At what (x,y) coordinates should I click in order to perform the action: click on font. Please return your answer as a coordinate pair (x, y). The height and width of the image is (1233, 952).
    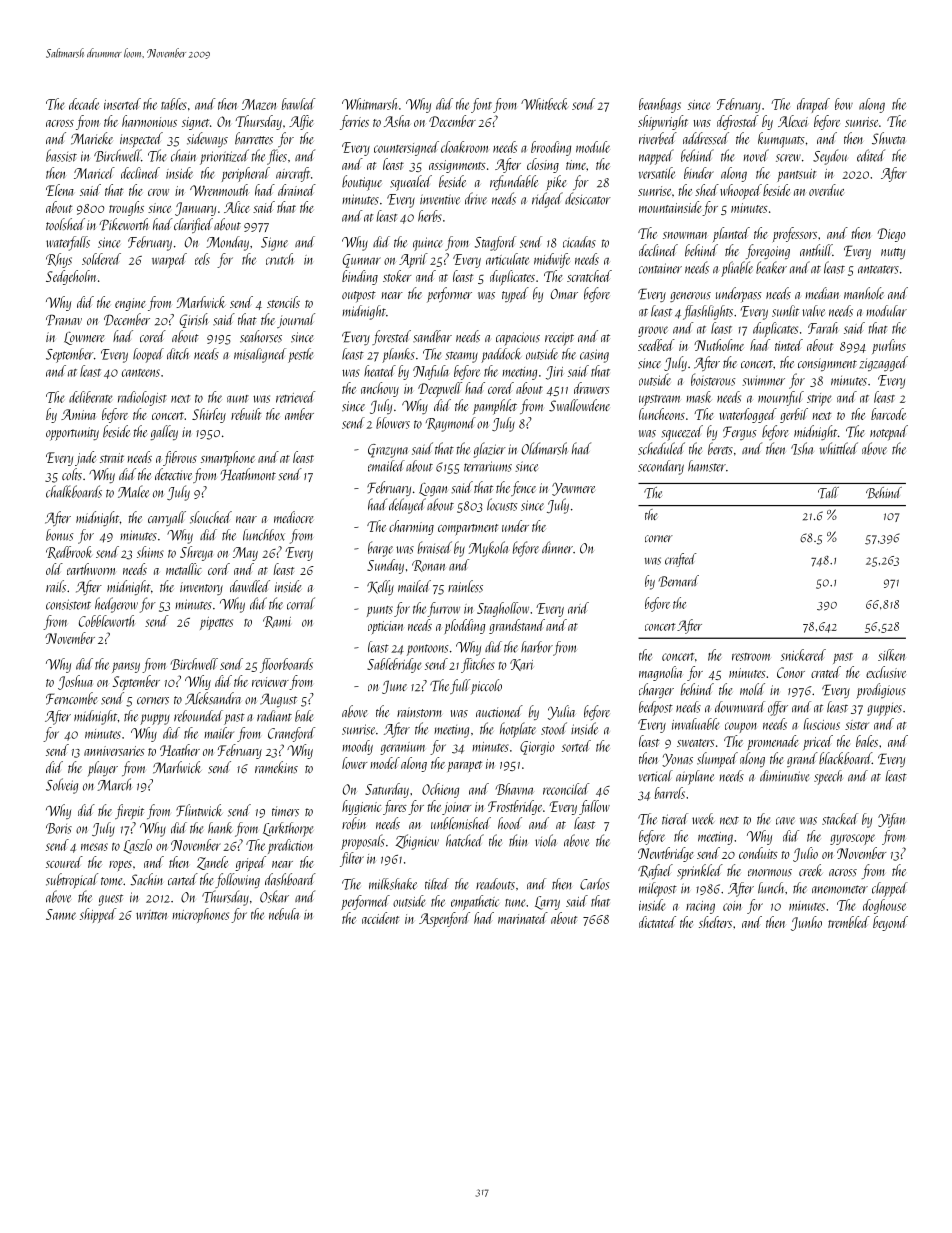
    Looking at the image, I should click on (481, 105).
